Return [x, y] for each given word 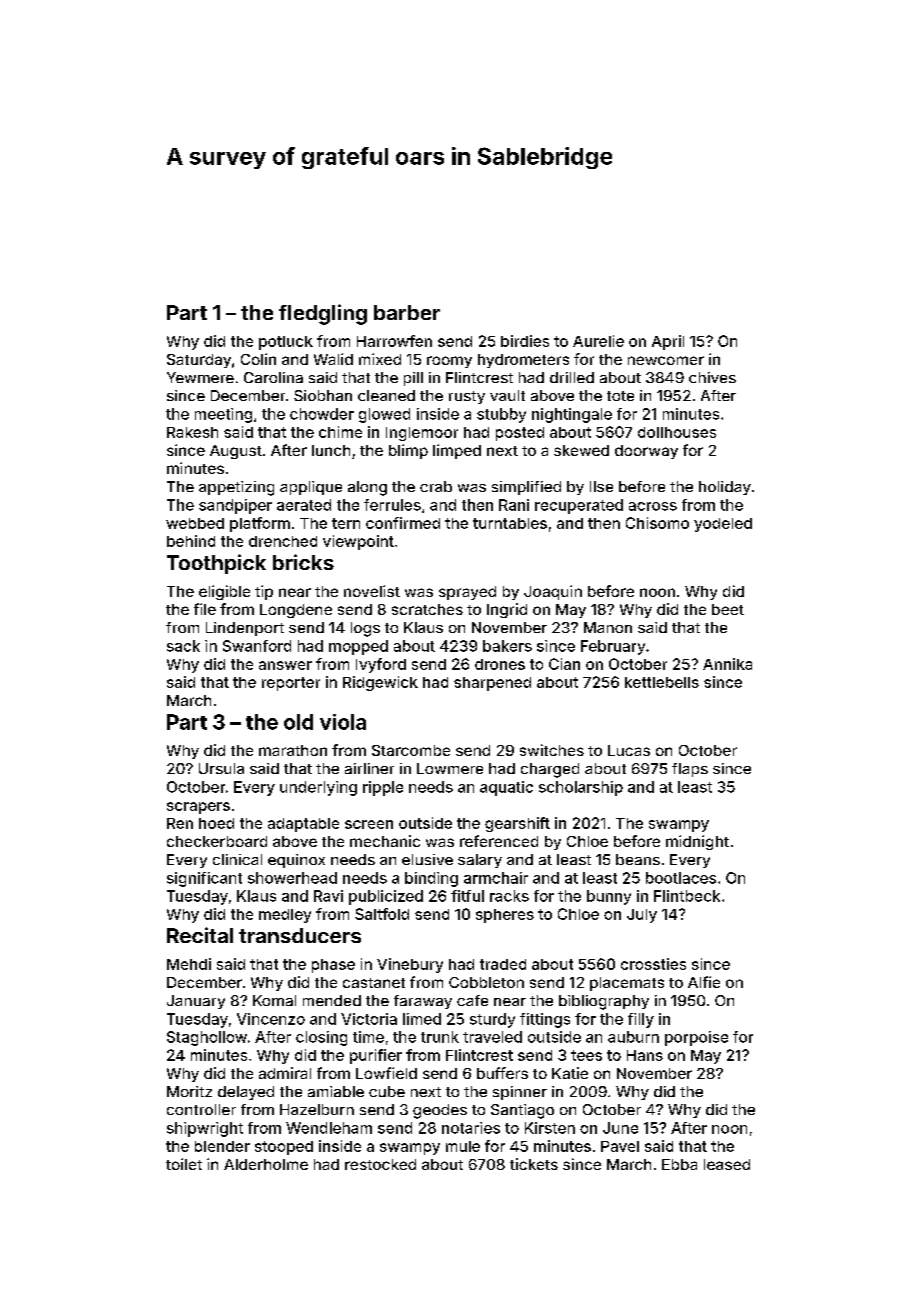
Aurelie [598, 341]
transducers [300, 935]
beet [728, 609]
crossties [653, 964]
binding [431, 879]
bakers [507, 646]
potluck [286, 343]
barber [407, 312]
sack [183, 646]
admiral [285, 1073]
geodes [440, 1111]
